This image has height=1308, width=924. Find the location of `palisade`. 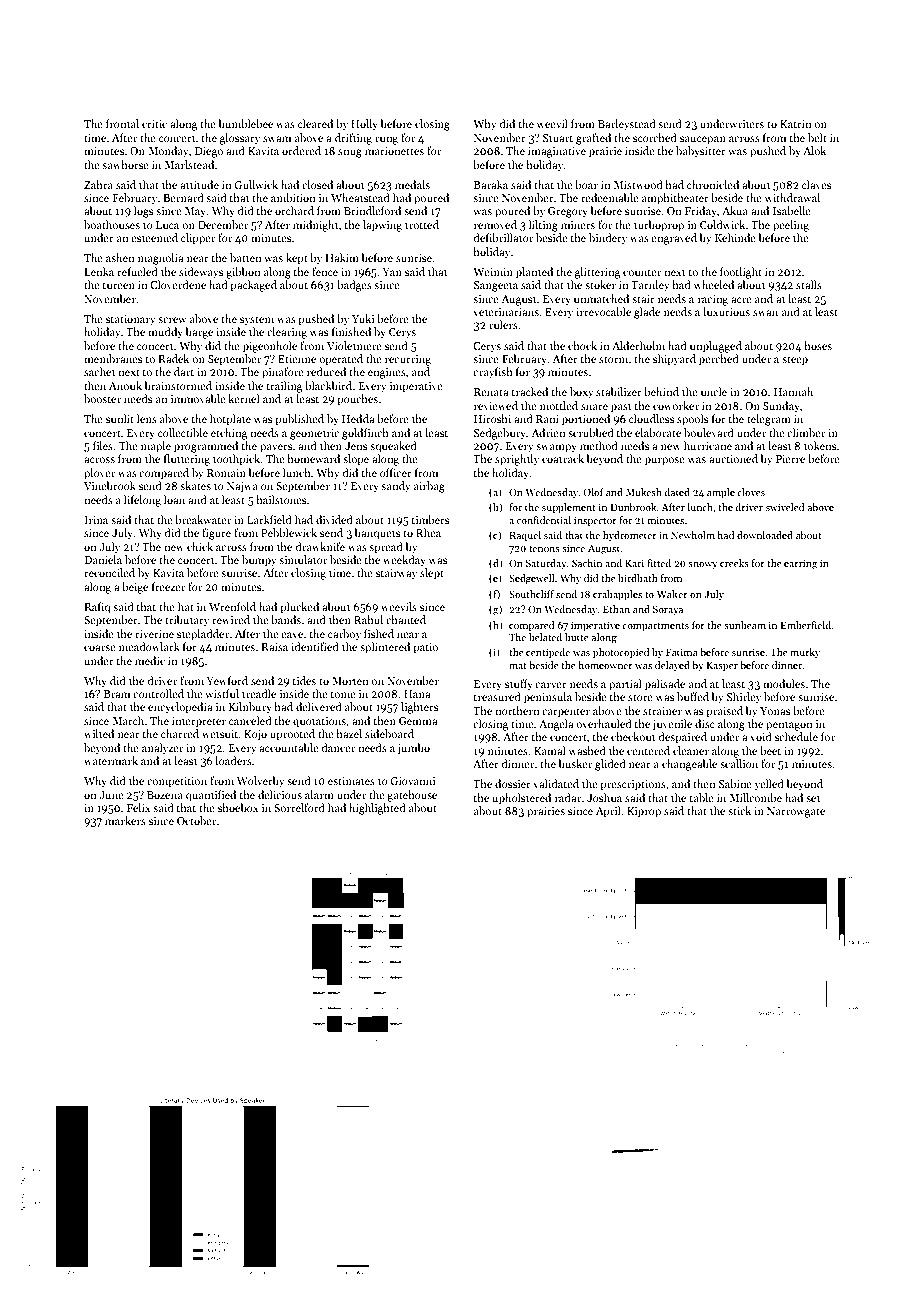

palisade is located at coordinates (665, 685).
